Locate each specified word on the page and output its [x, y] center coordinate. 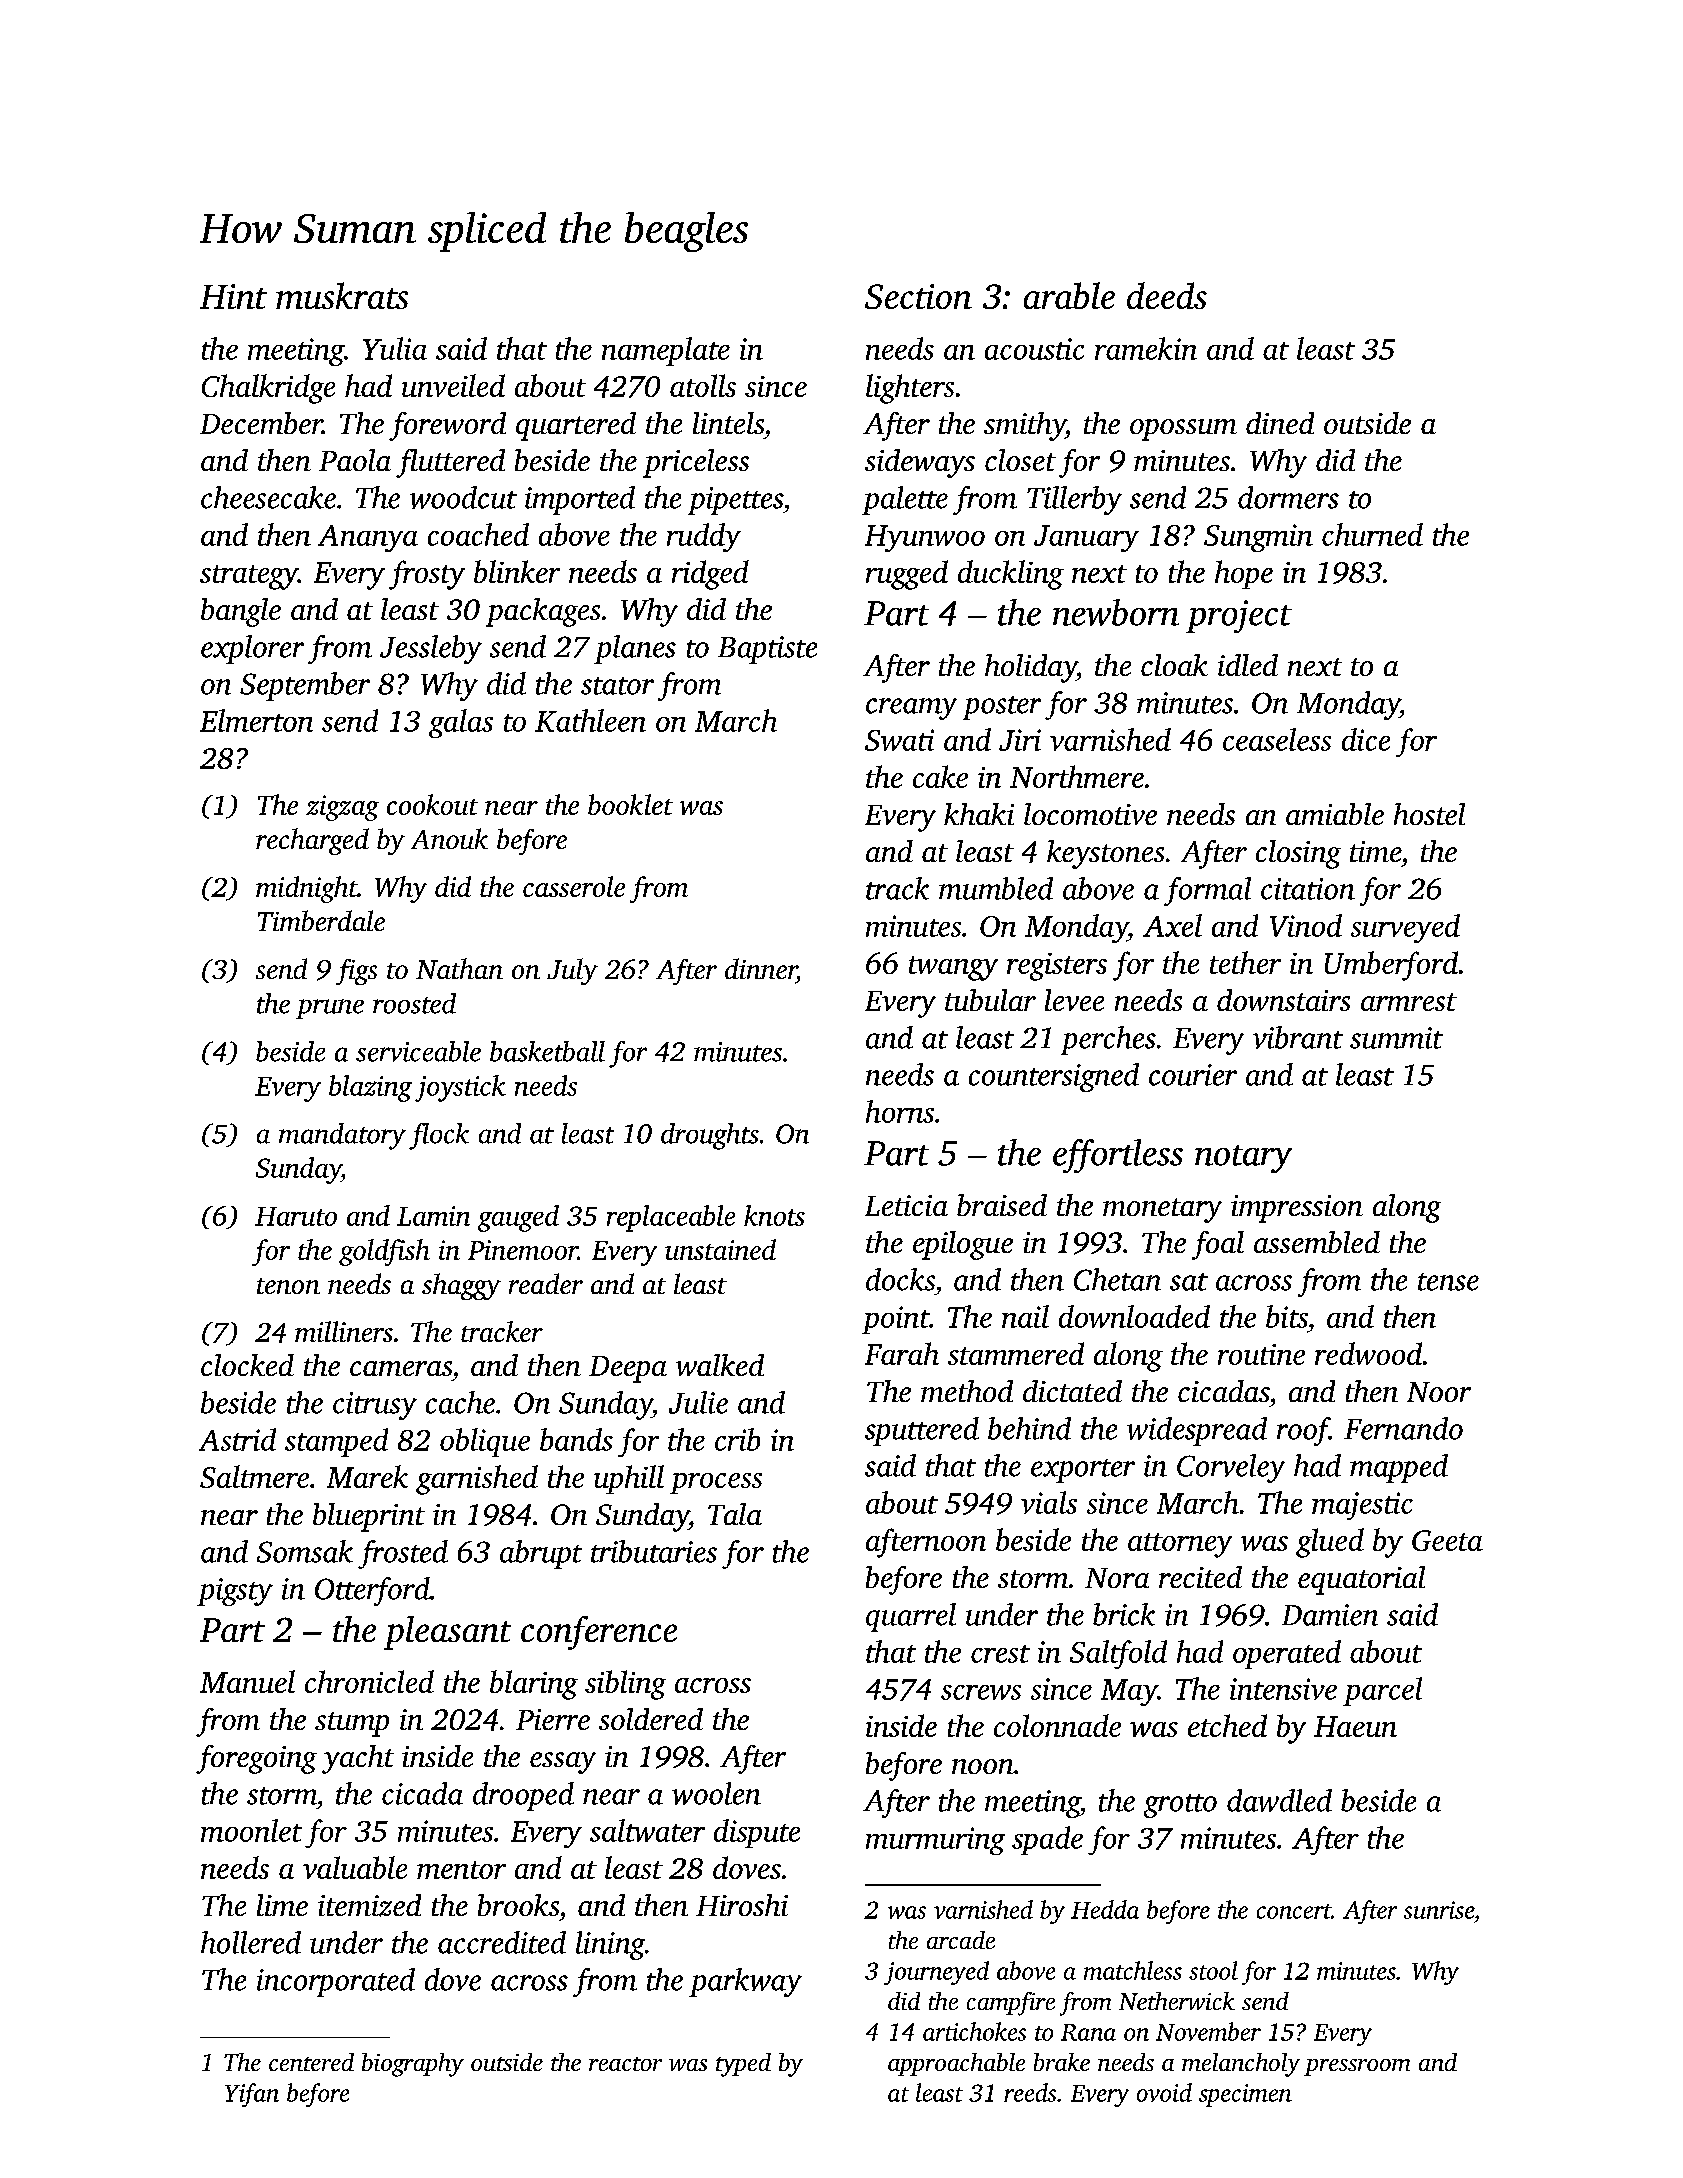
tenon [288, 1286]
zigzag [342, 808]
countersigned [1054, 1077]
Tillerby [1074, 500]
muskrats [342, 295]
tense [1448, 1282]
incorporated [336, 1982]
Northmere [1077, 776]
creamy [911, 709]
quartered [576, 426]
